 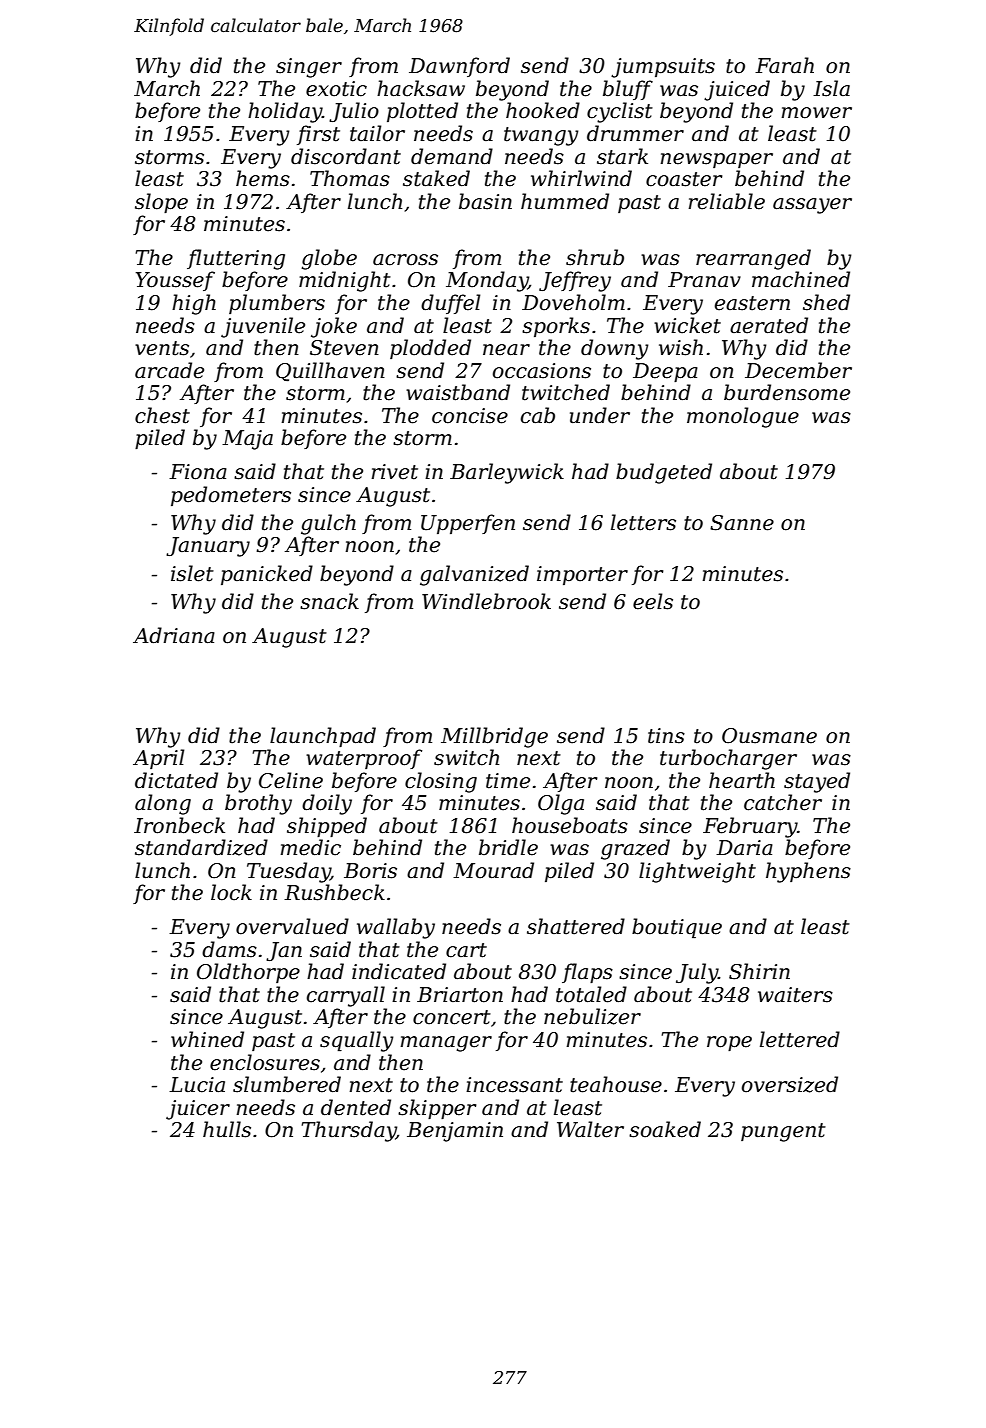 What do you see at coordinates (817, 113) in the image?
I see `mower` at bounding box center [817, 113].
